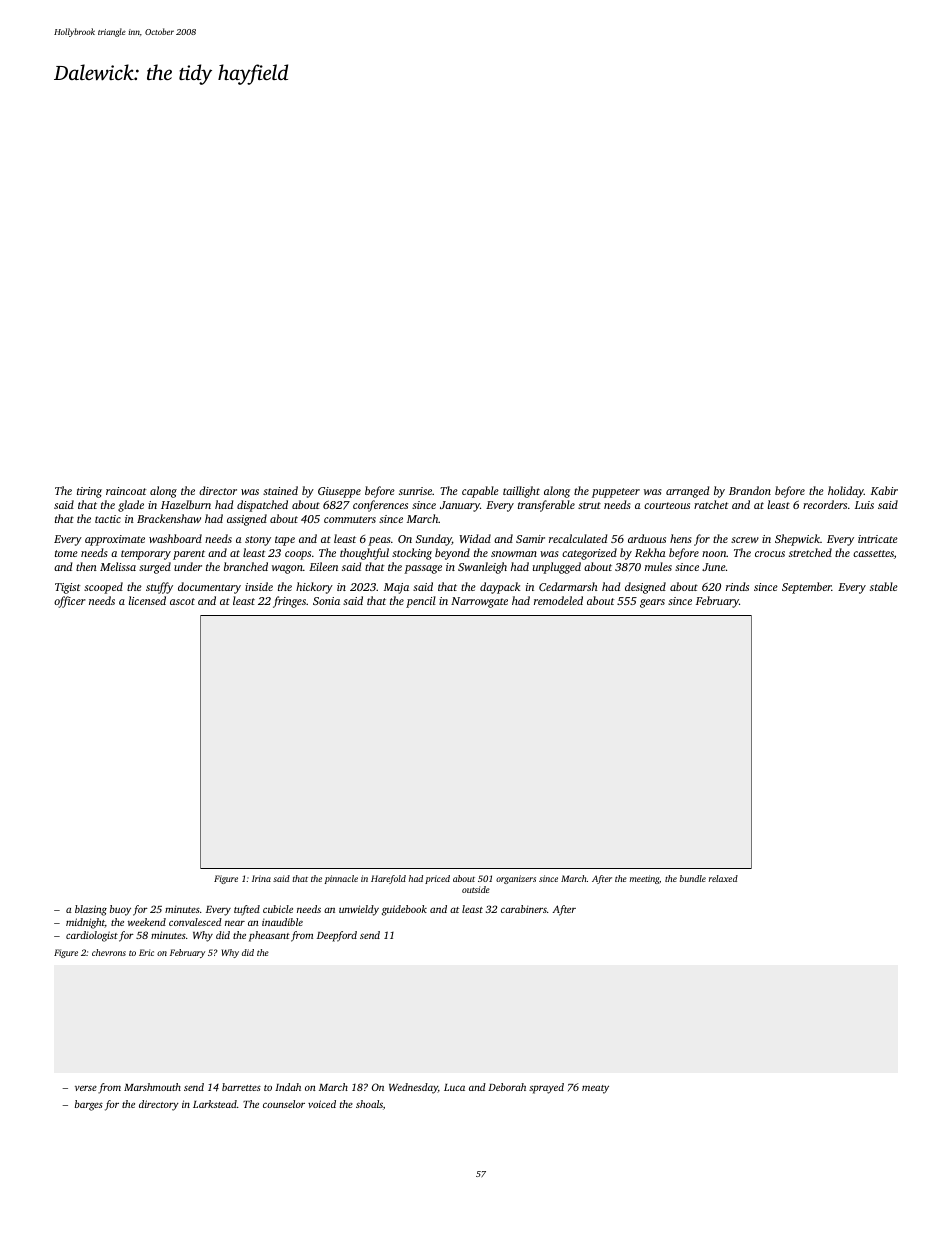 Image resolution: width=952 pixels, height=1233 pixels. Describe the element at coordinates (261, 878) in the screenshot. I see `Irina` at that location.
